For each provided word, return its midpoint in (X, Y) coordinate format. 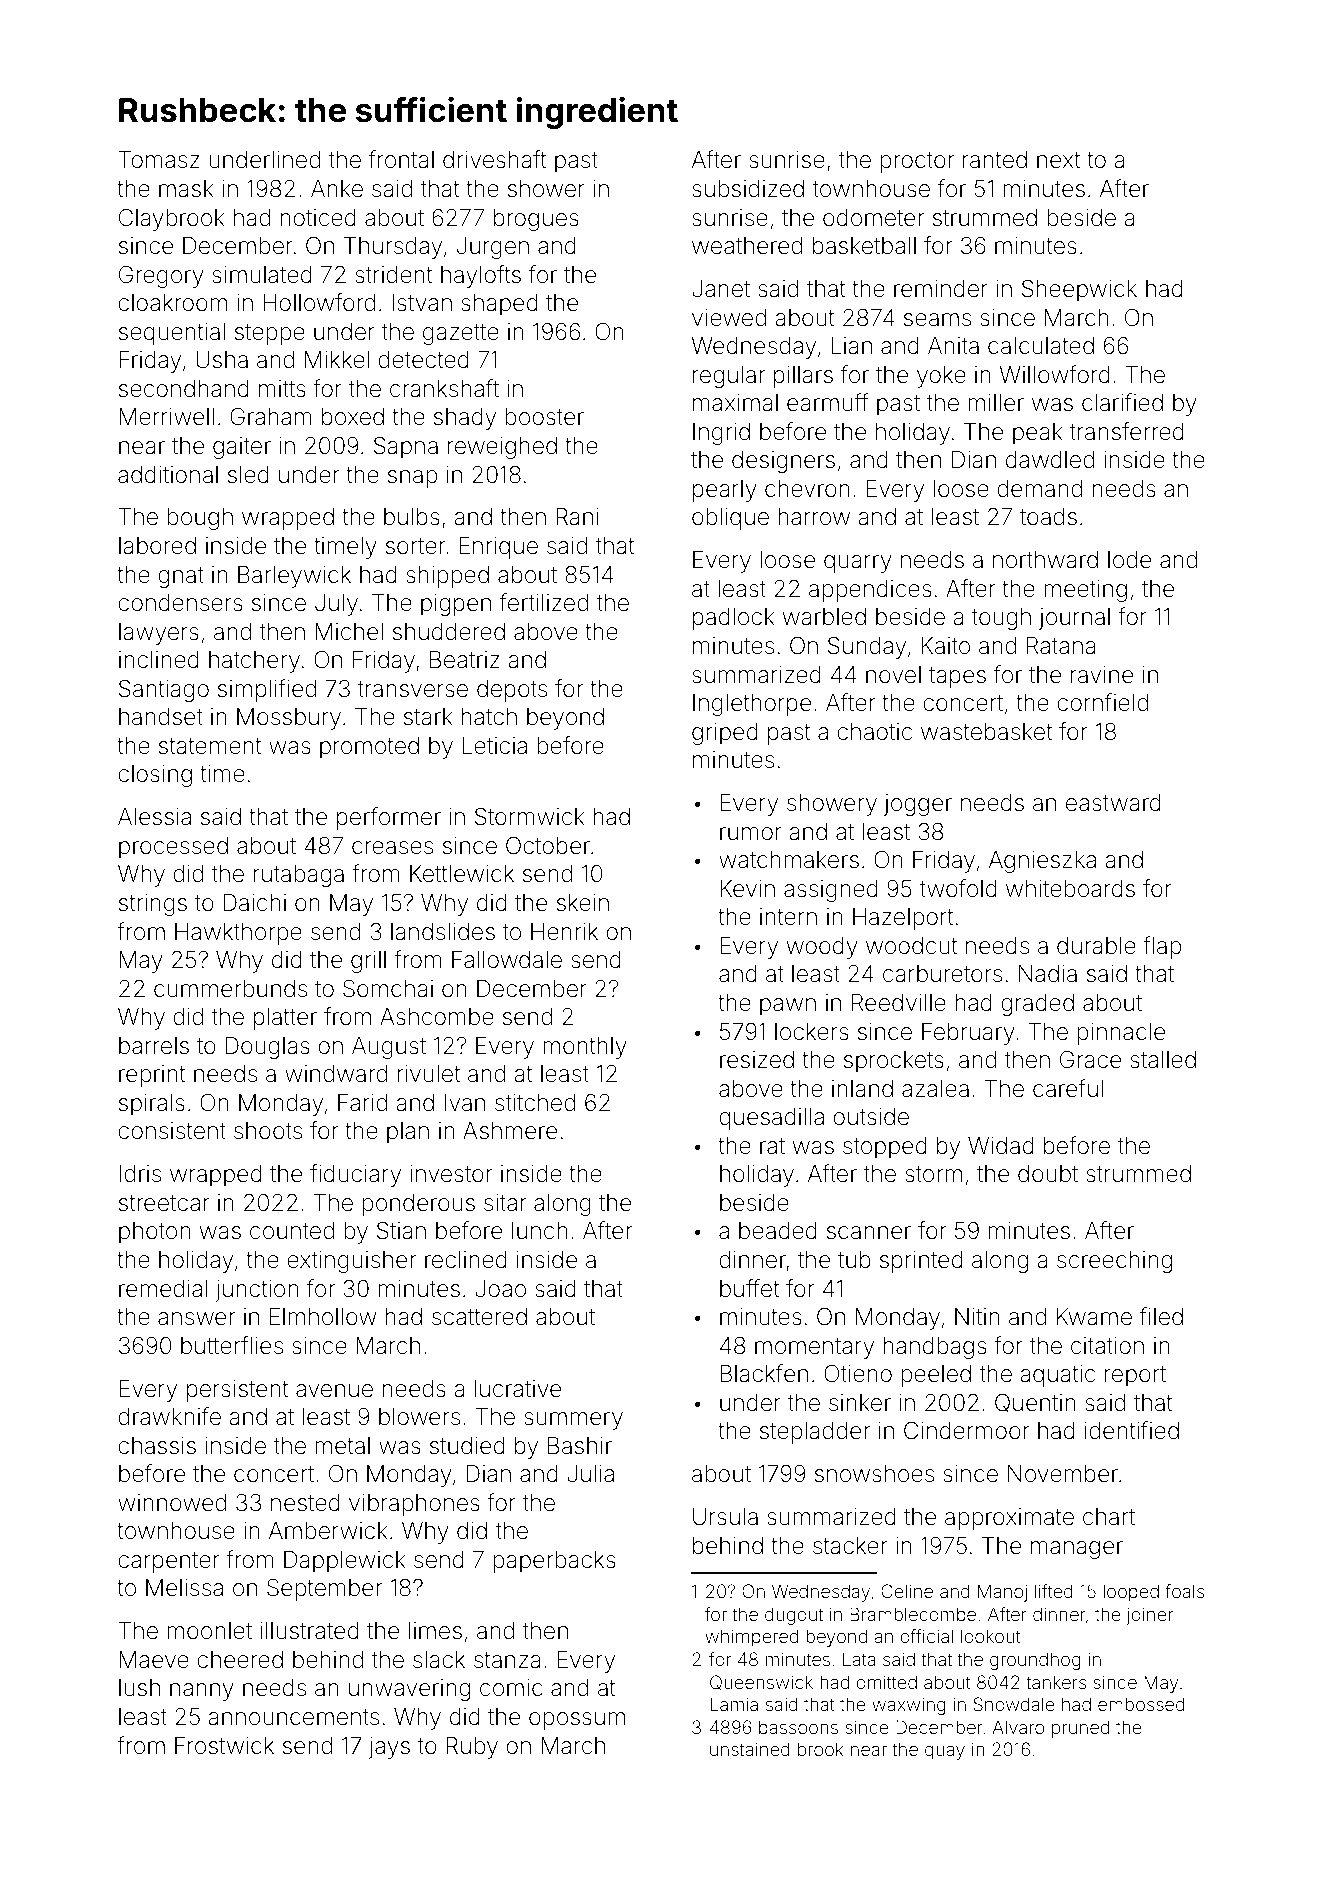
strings (153, 905)
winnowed (172, 1503)
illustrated (309, 1631)
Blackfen (764, 1373)
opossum (577, 1721)
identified (1132, 1430)
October (548, 845)
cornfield (1102, 702)
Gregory (161, 276)
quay (945, 1753)
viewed (729, 318)
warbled (824, 617)
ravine (1102, 675)
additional (168, 475)
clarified (1122, 402)
